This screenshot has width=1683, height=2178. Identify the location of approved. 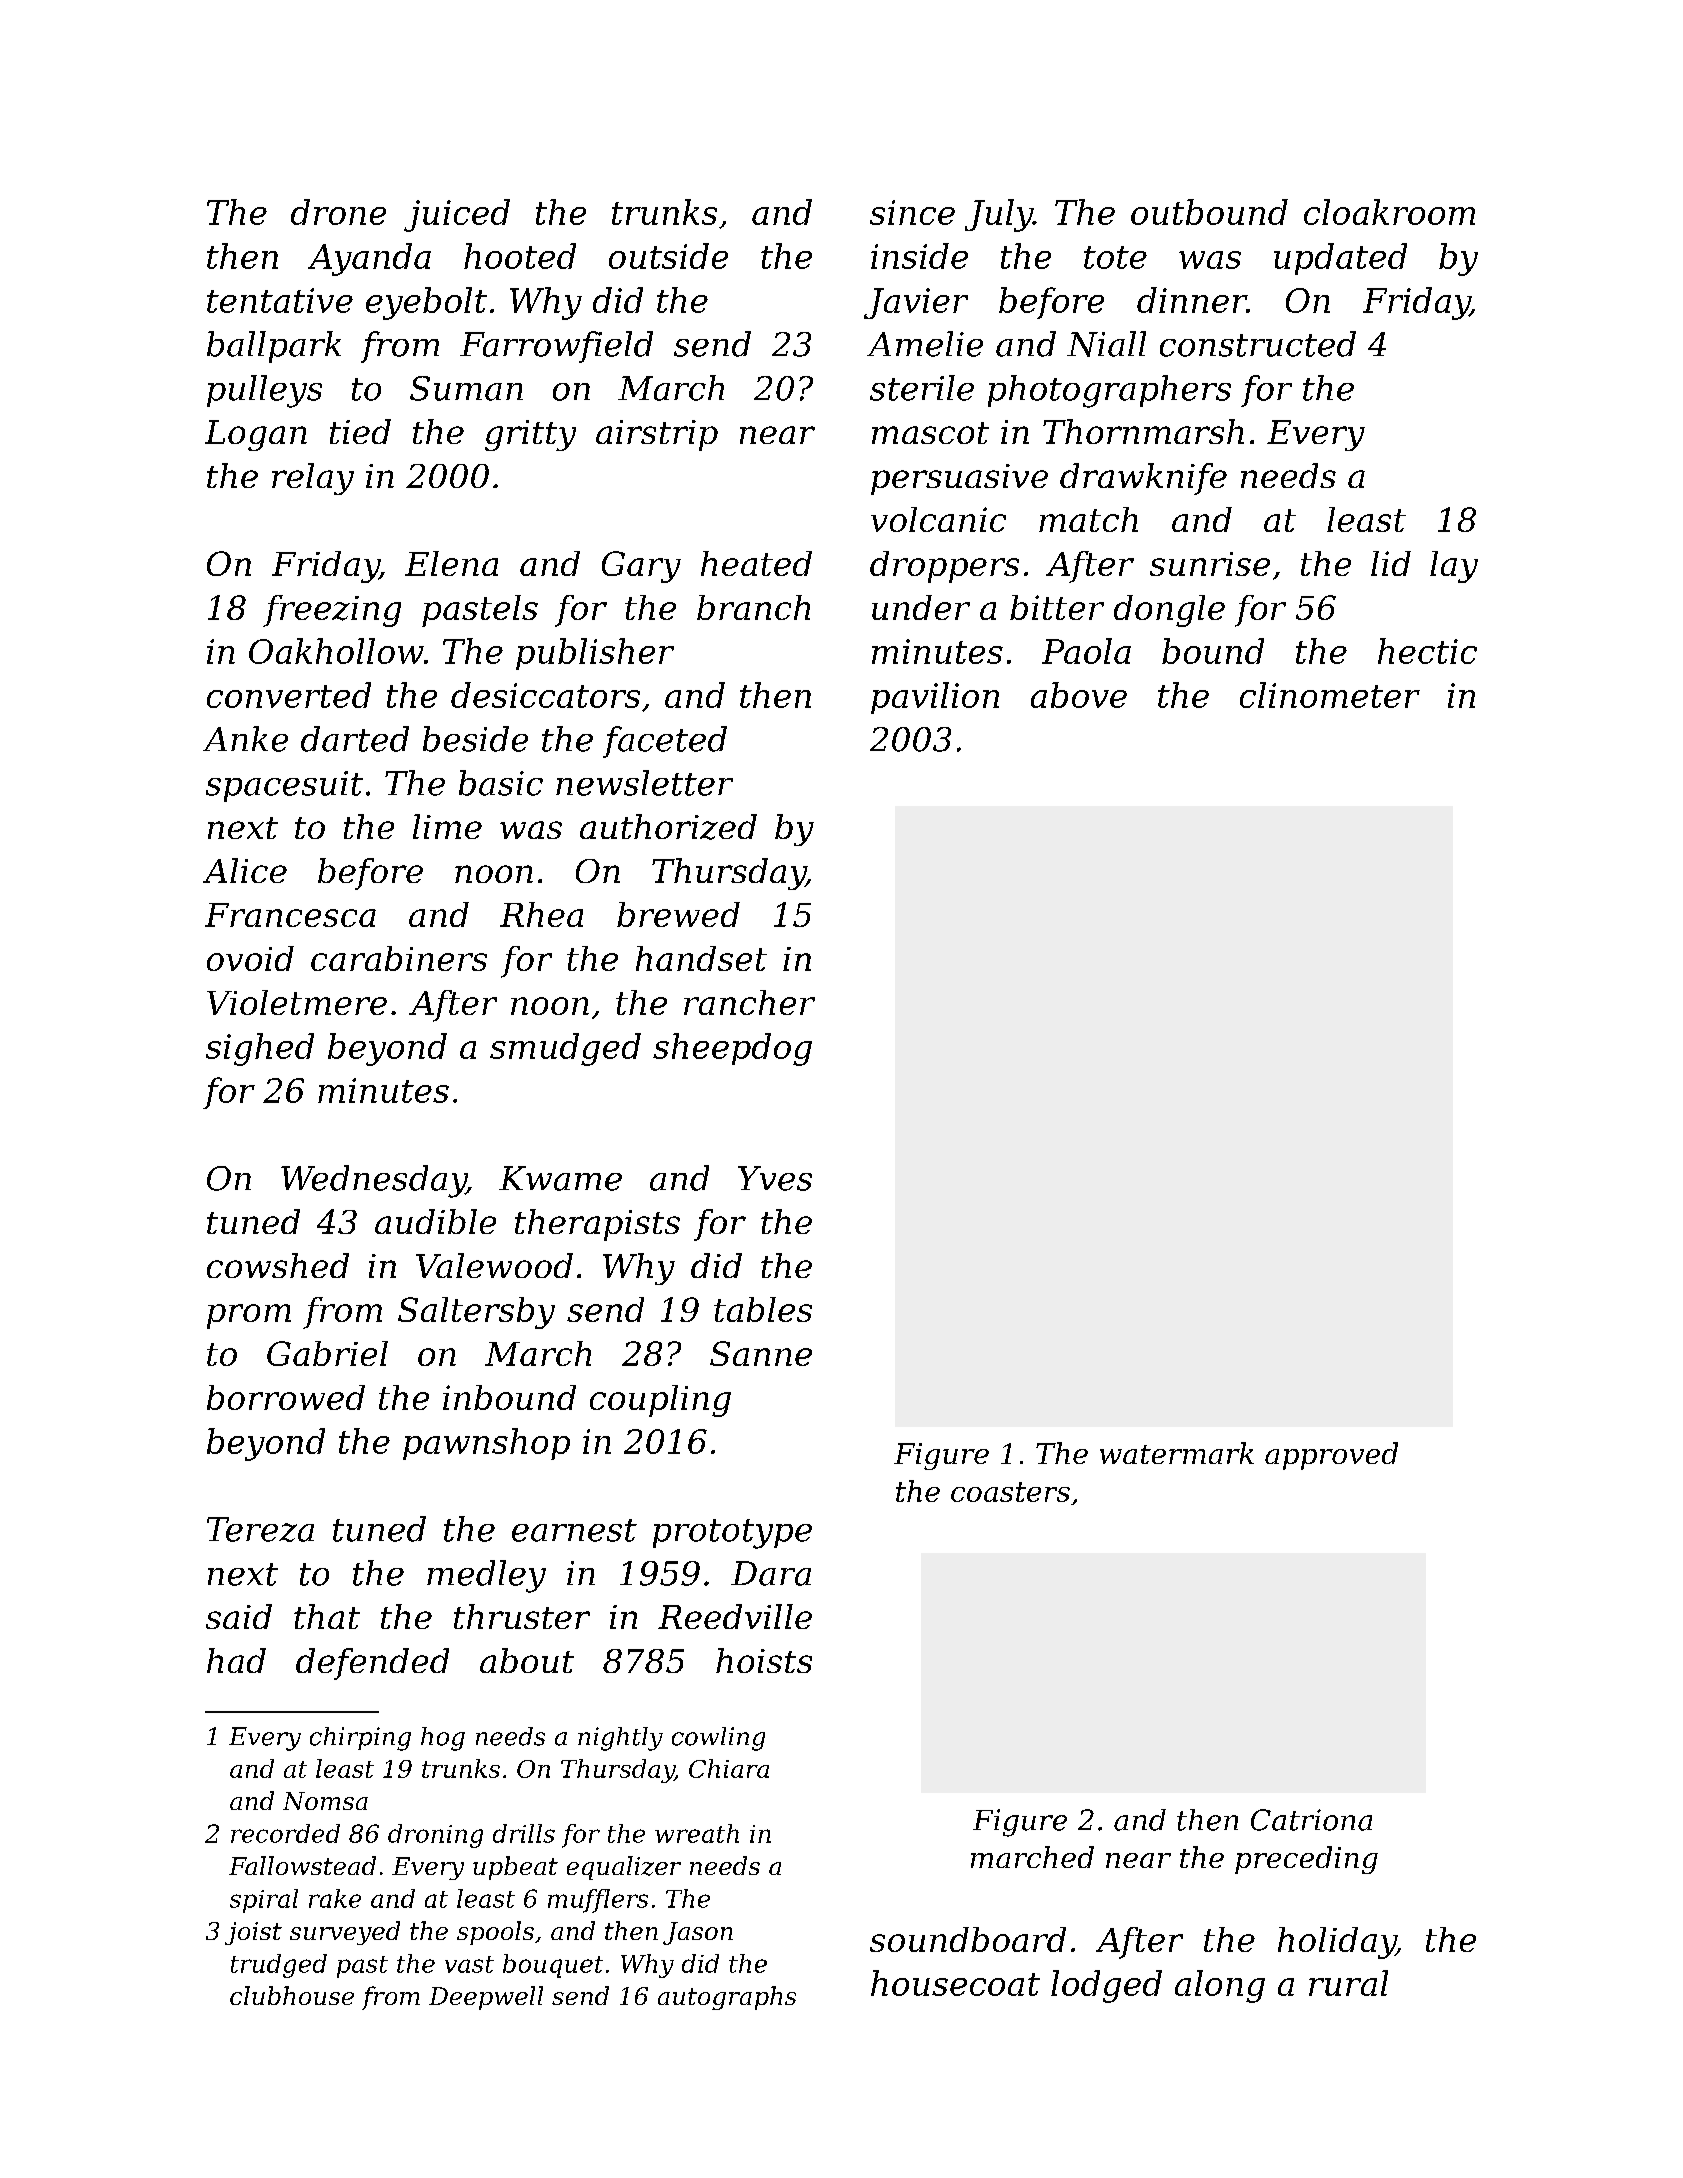
(1331, 1456).
